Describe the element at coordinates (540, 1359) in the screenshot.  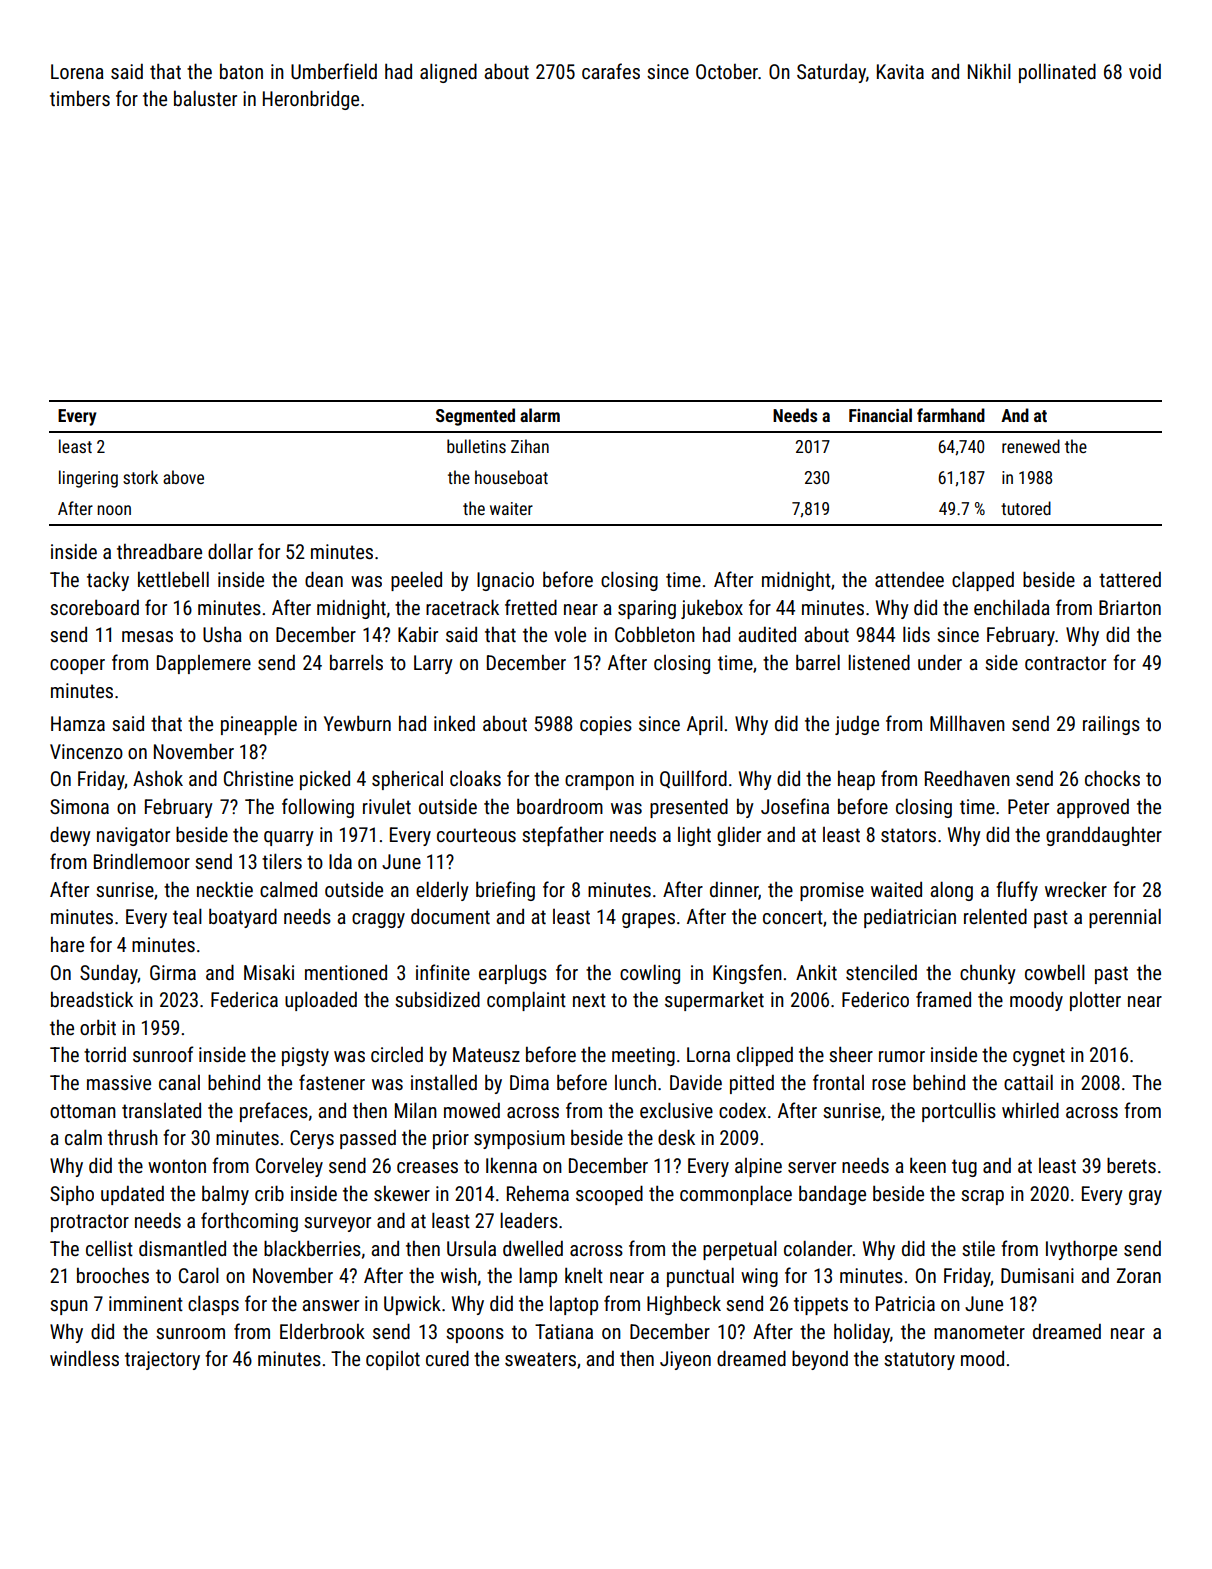
I see `sweaters` at that location.
